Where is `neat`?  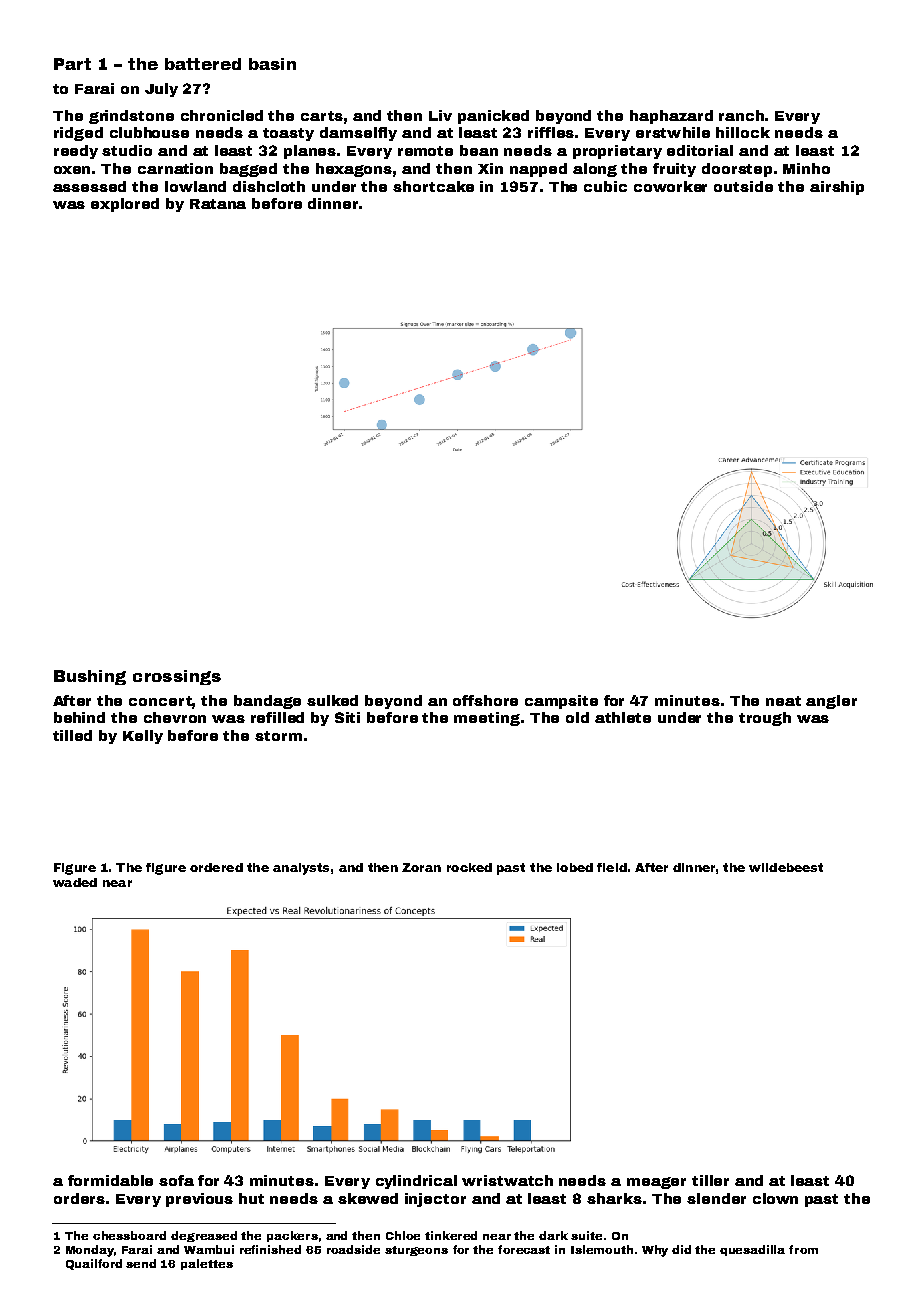 neat is located at coordinates (783, 701).
